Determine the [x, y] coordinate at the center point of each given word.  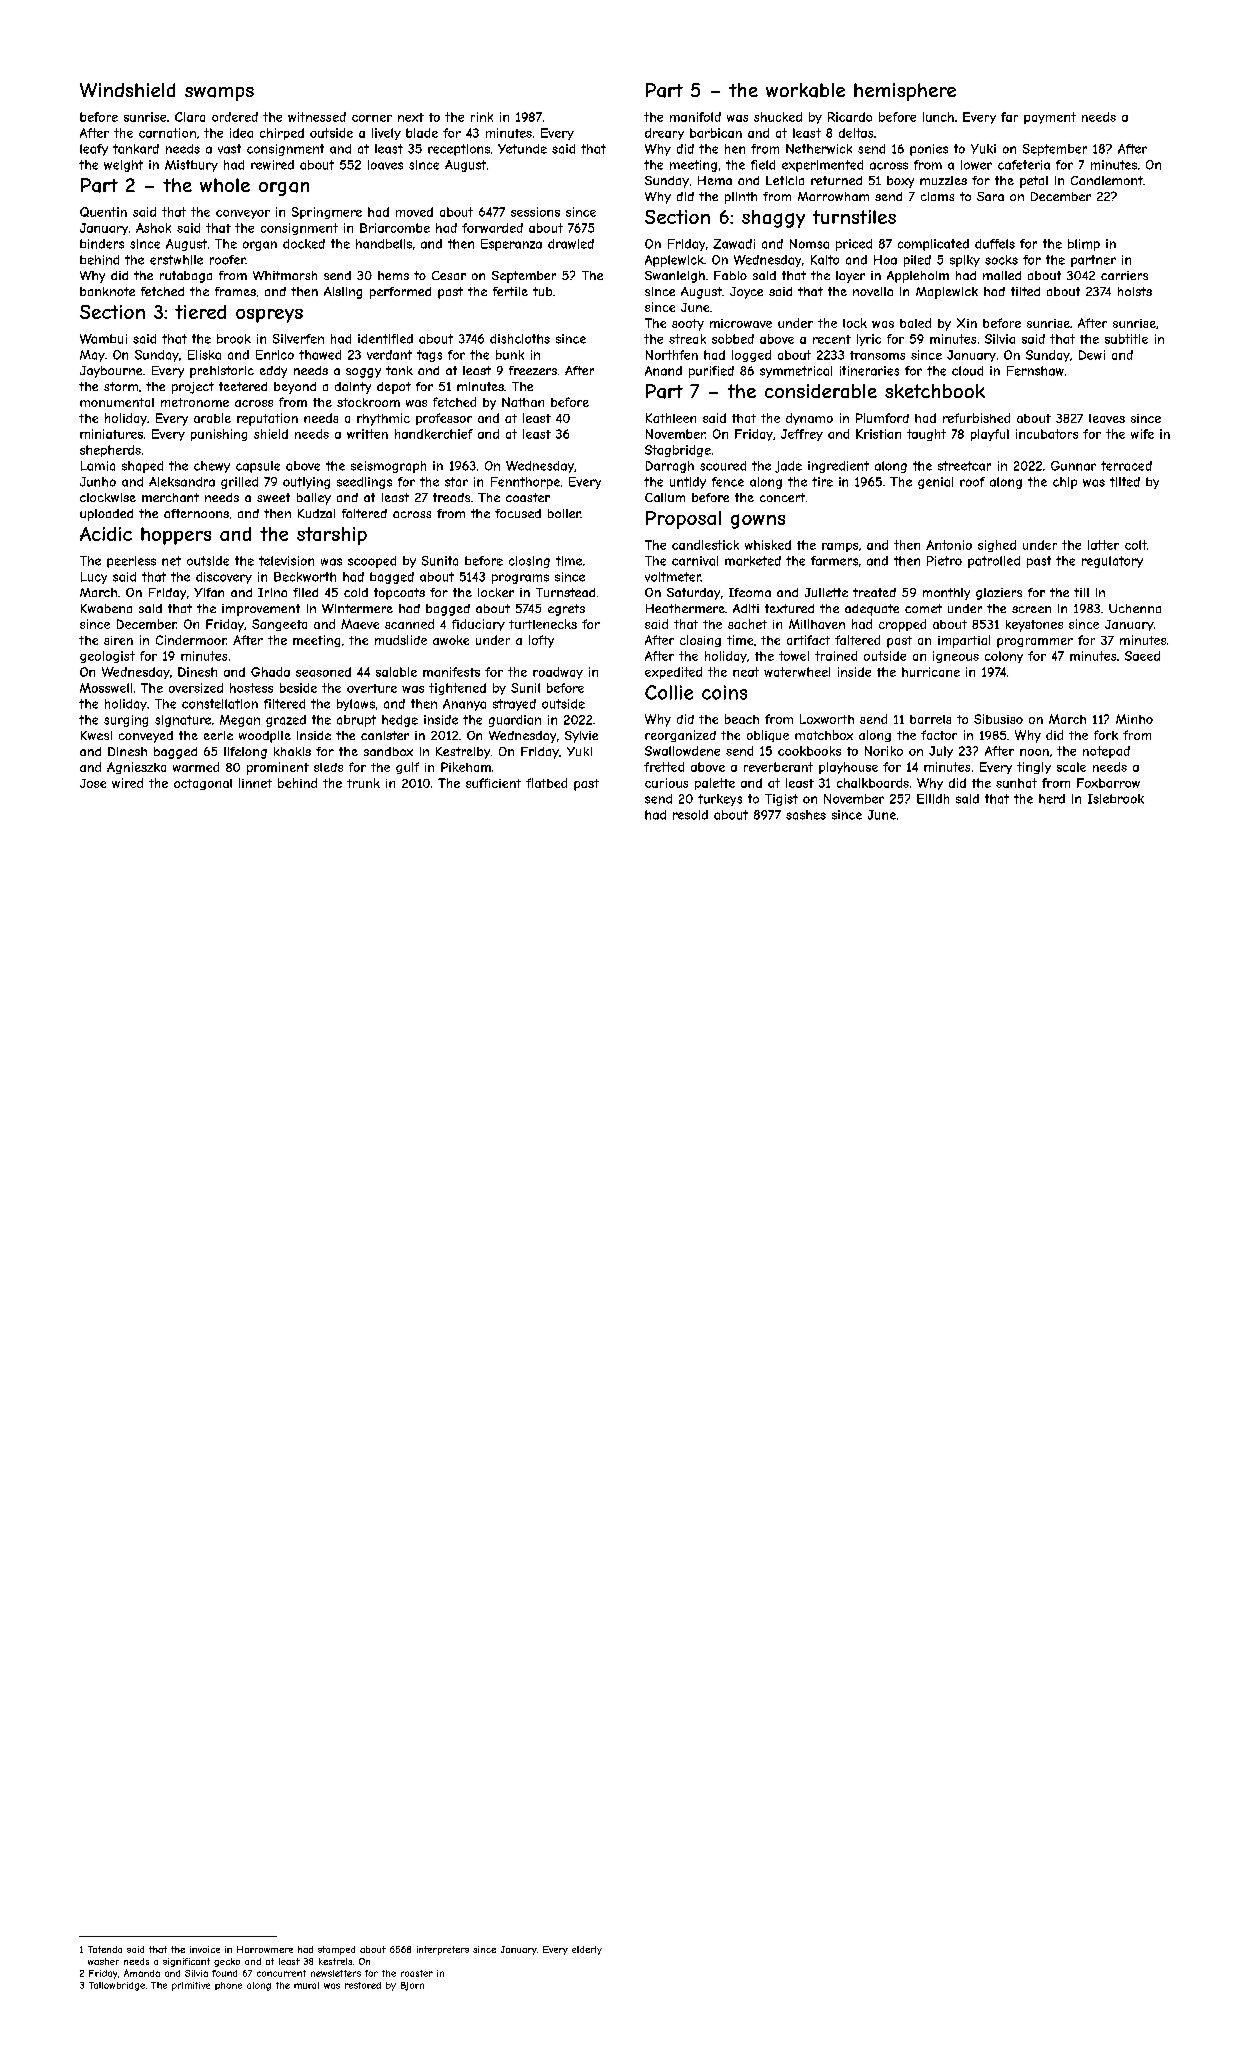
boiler [564, 513]
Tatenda [105, 1949]
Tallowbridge [117, 1986]
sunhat [1016, 783]
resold [690, 815]
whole [225, 185]
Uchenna [1135, 608]
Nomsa [809, 244]
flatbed [546, 783]
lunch [938, 117]
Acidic [106, 534]
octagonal [203, 784]
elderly [587, 1950]
